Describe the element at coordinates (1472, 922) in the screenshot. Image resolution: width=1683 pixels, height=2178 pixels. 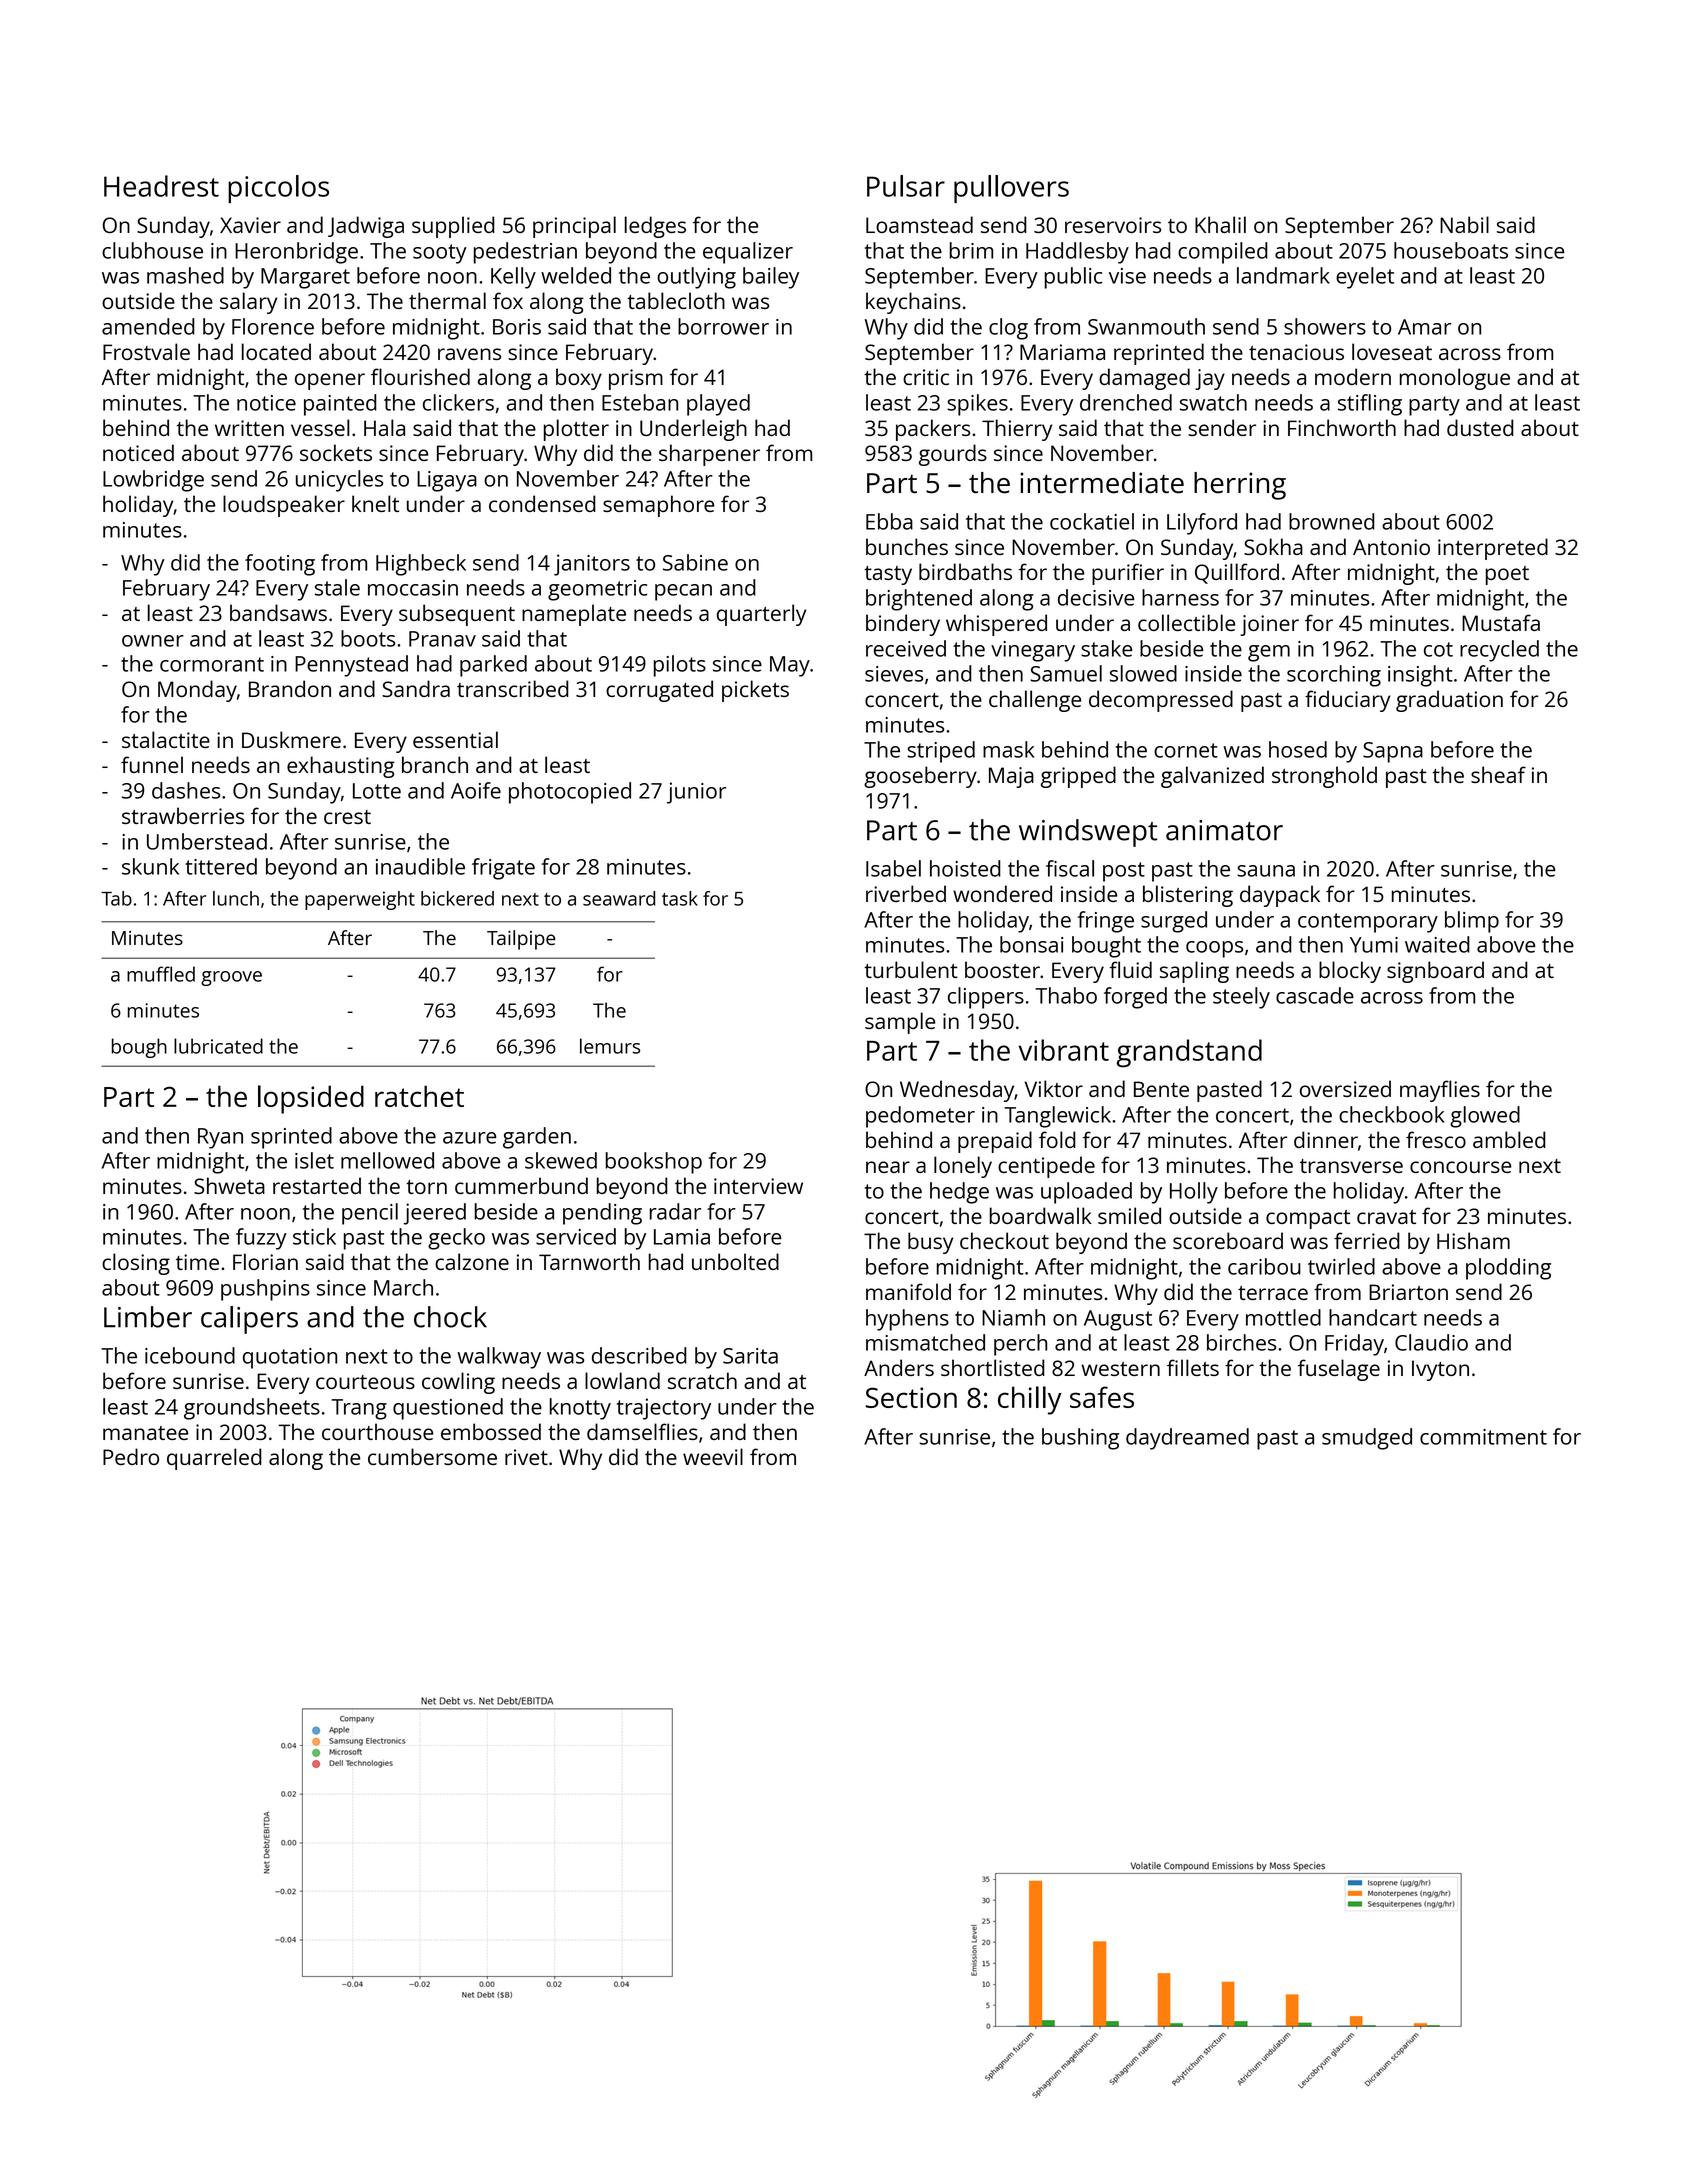
I see `blimp` at that location.
